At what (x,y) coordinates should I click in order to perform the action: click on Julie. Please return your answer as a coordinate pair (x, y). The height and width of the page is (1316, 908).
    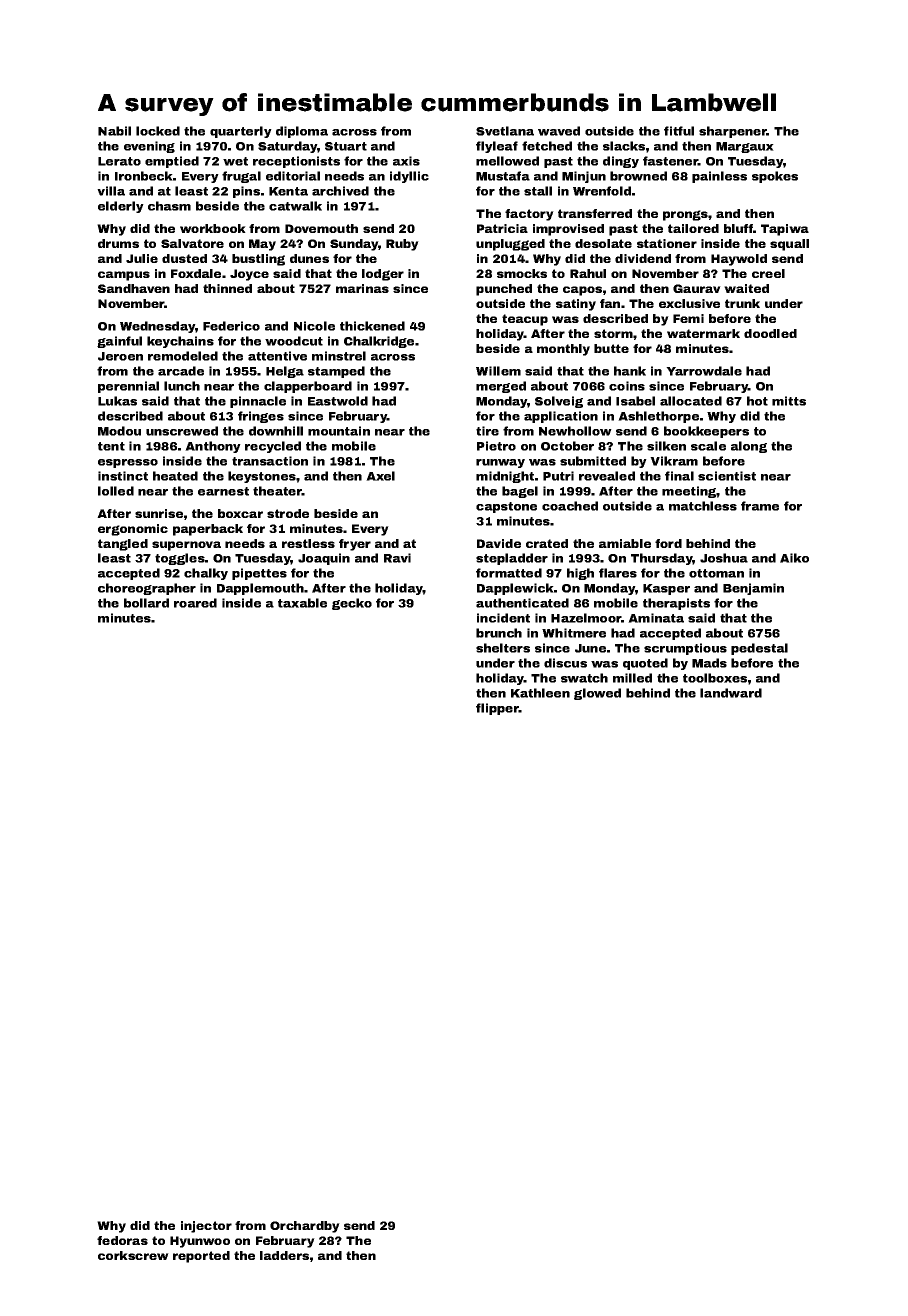
    Looking at the image, I should click on (142, 258).
